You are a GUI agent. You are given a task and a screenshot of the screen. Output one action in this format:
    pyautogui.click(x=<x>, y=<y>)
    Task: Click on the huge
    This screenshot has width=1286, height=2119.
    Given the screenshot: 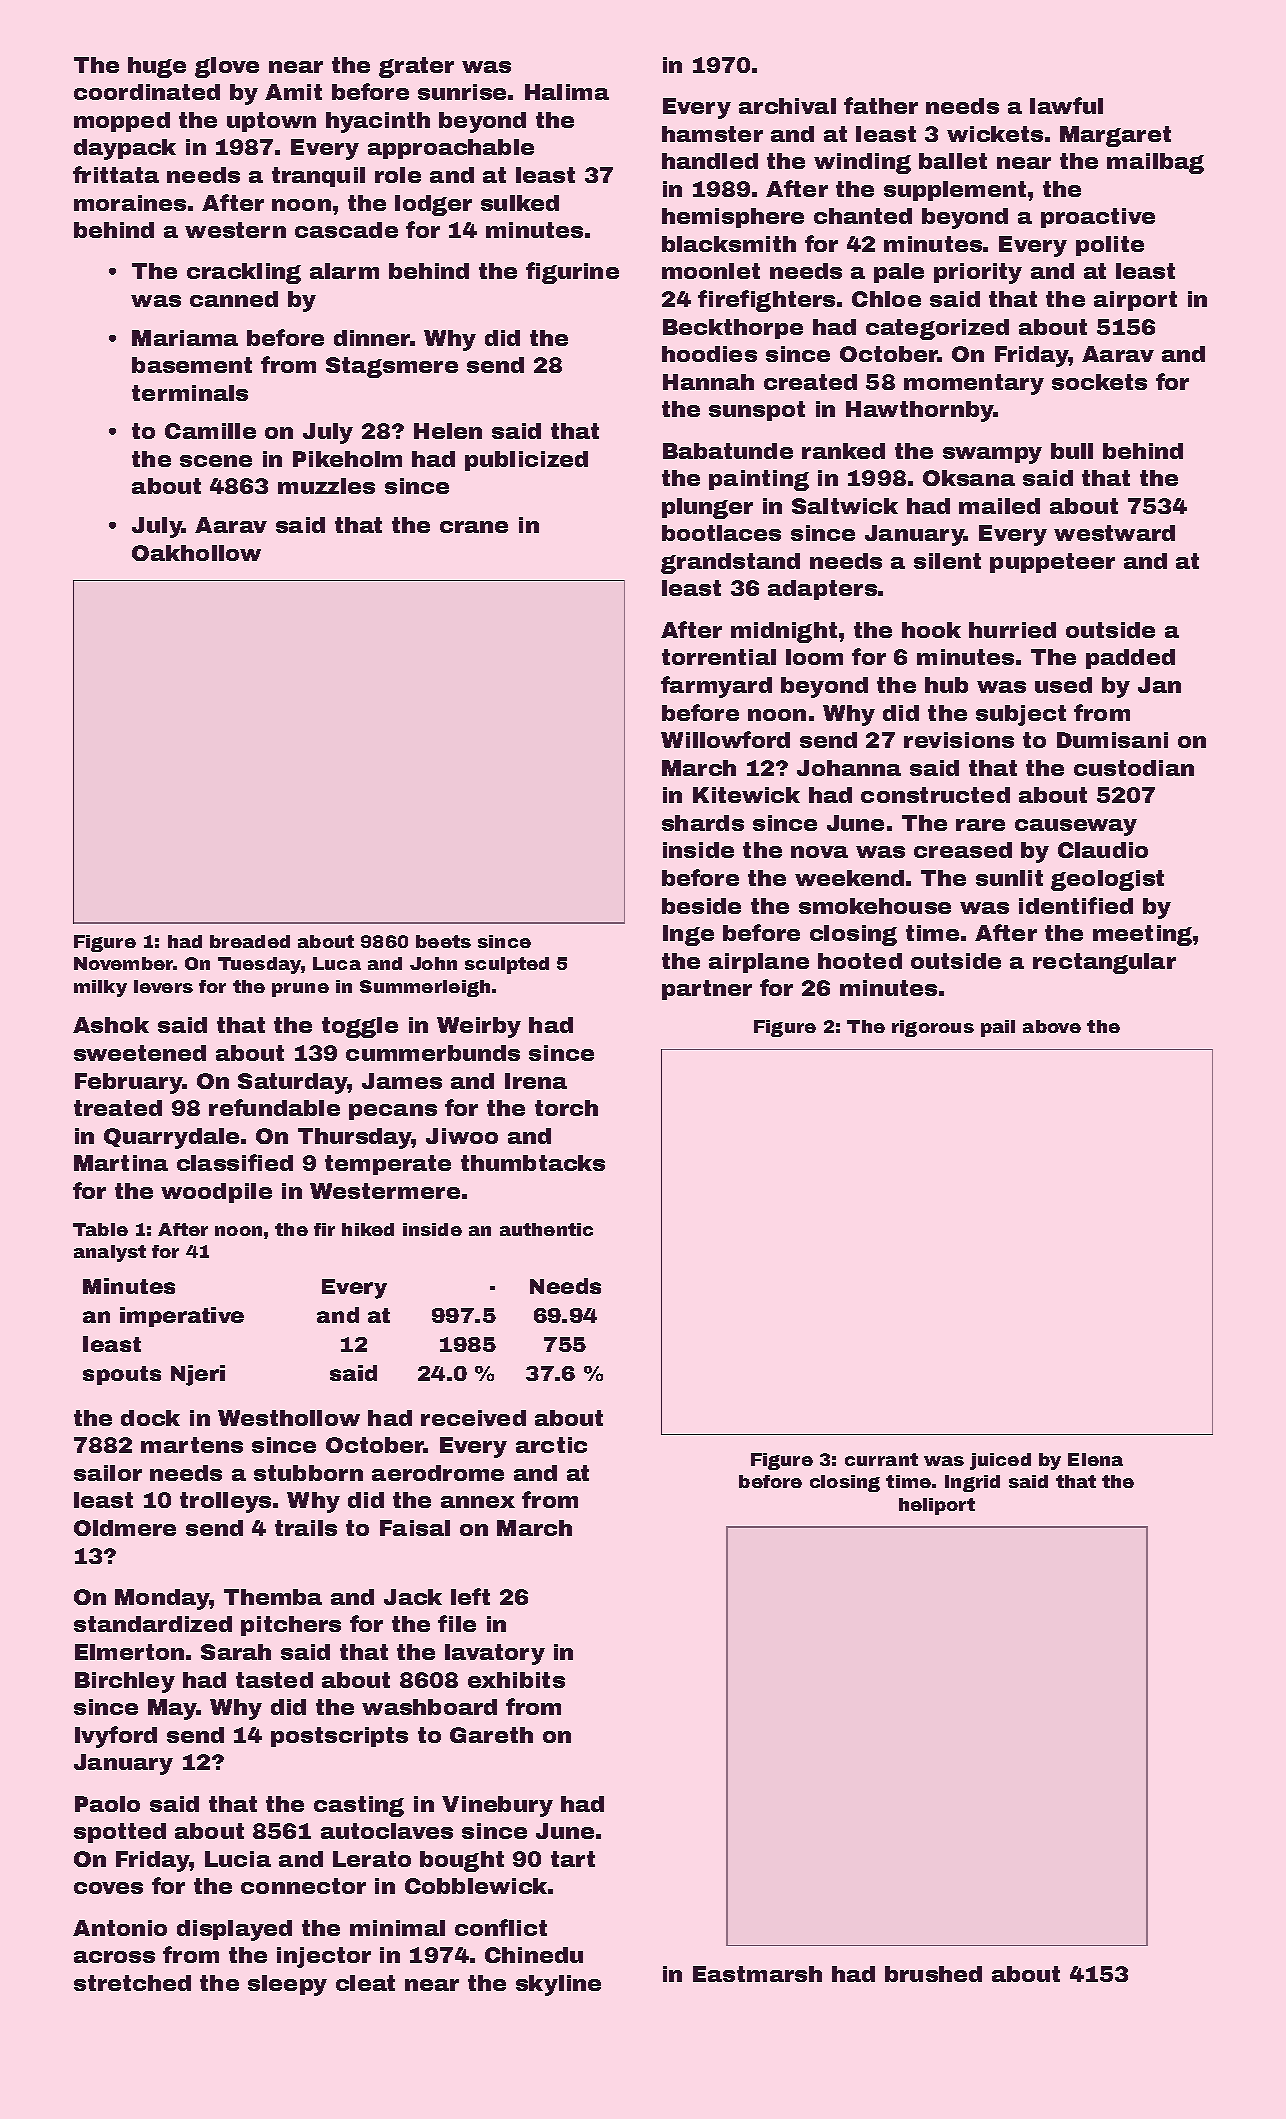 What is the action you would take?
    pyautogui.click(x=157, y=67)
